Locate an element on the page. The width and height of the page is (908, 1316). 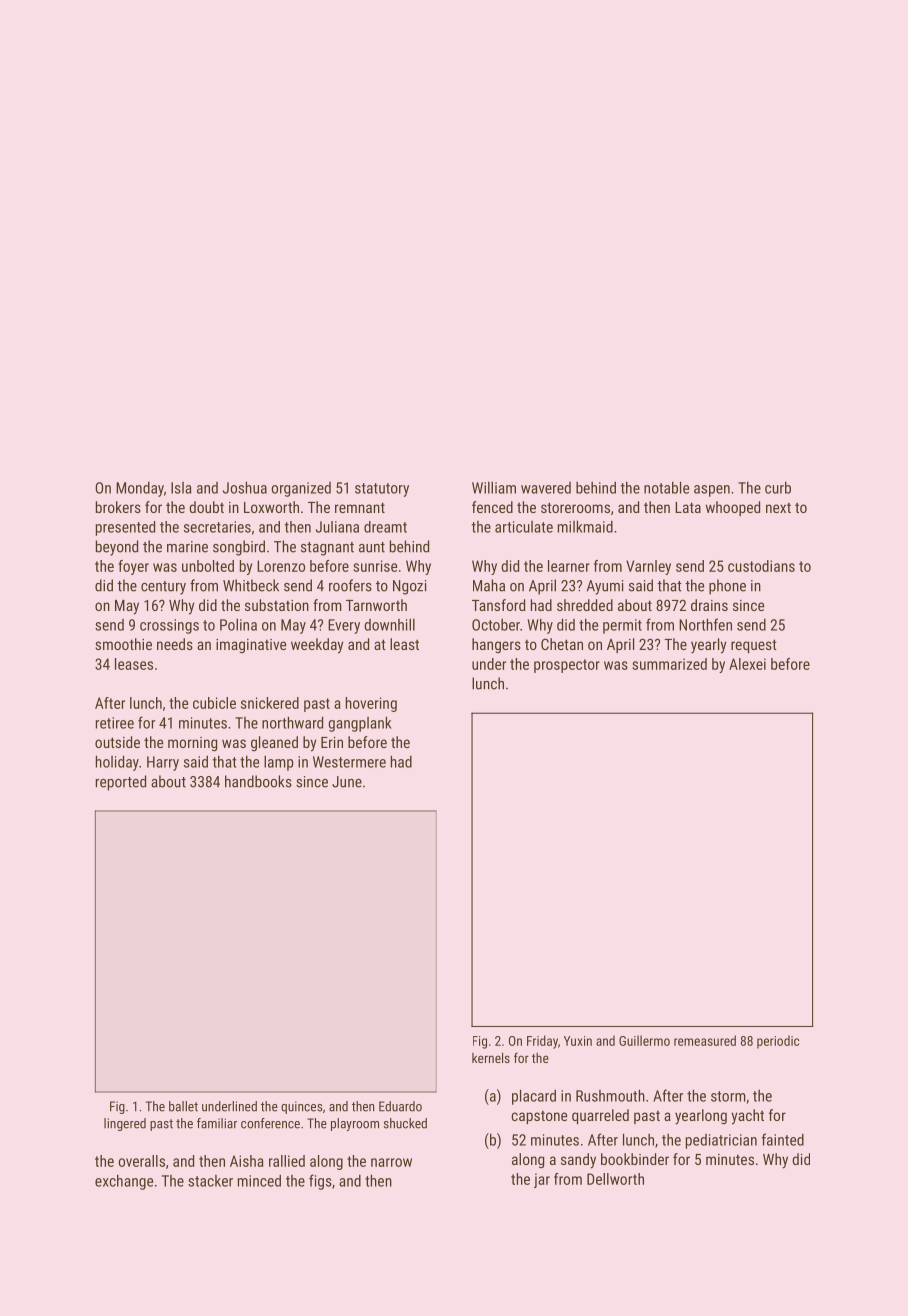
Guillermo is located at coordinates (644, 1040).
